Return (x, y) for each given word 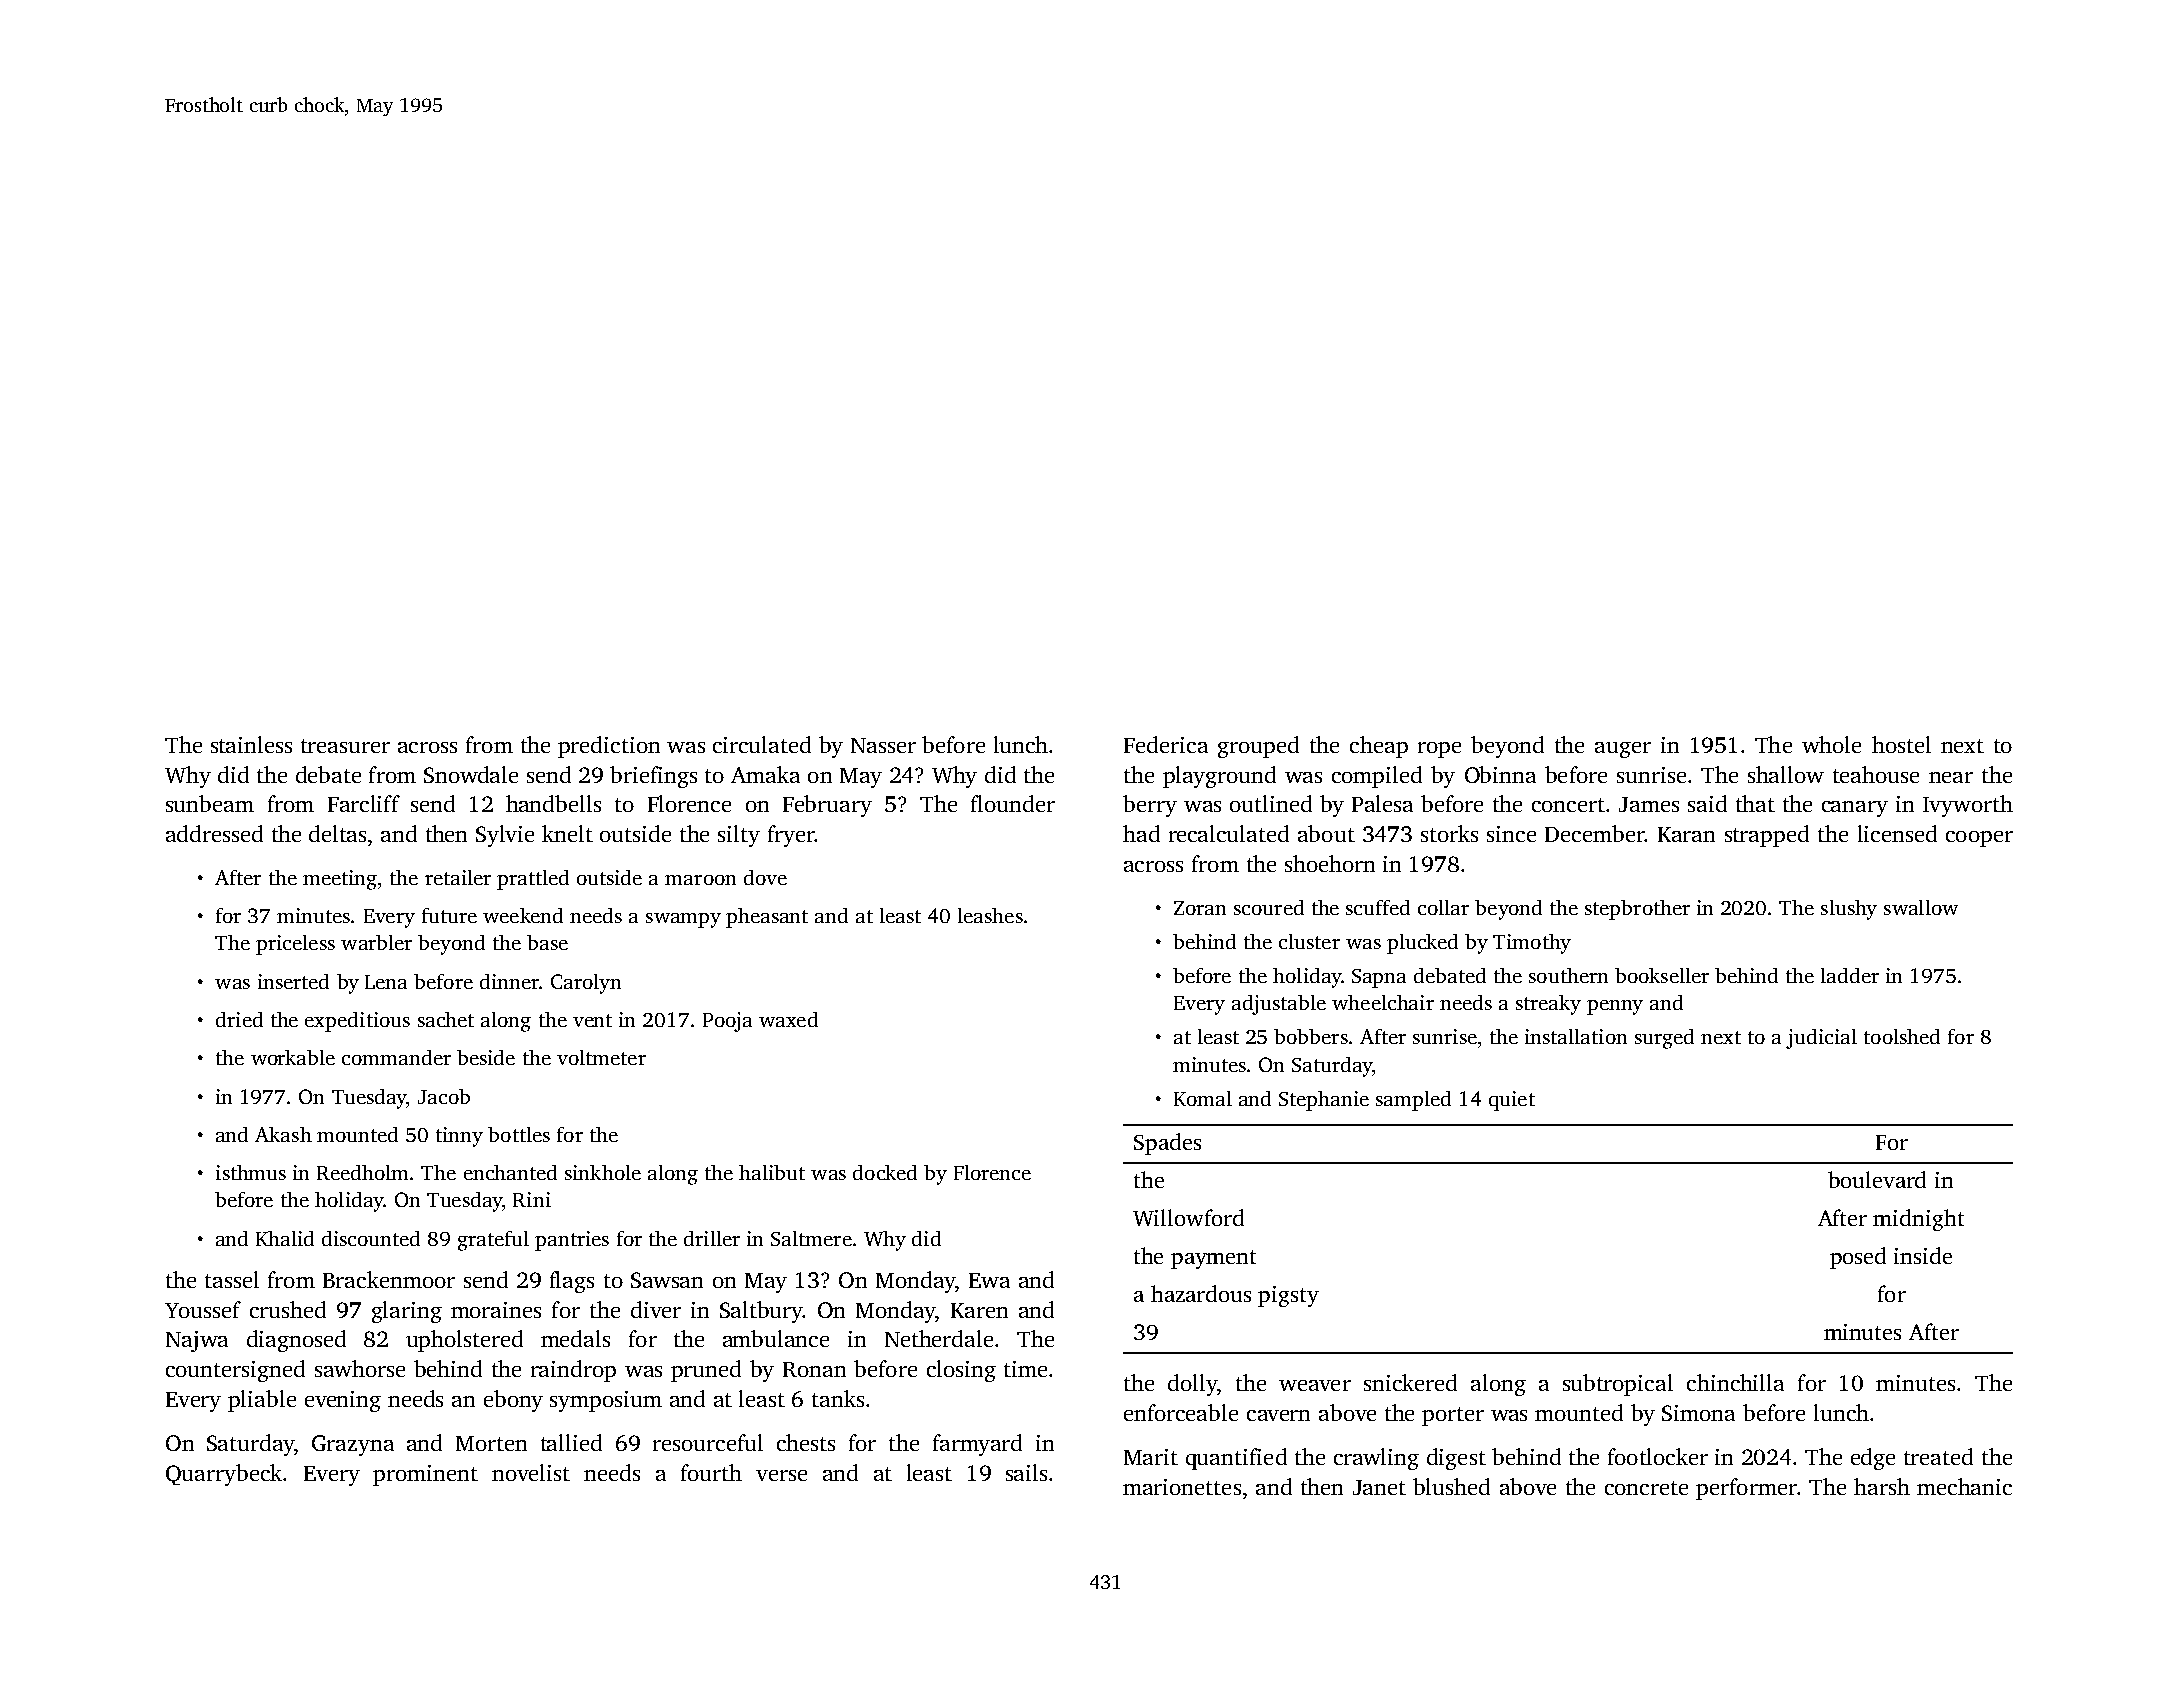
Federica (1166, 744)
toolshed (1902, 1036)
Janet (1379, 1487)
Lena (386, 982)
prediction (609, 747)
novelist (531, 1472)
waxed (788, 1019)
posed (1858, 1258)
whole (1831, 744)
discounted (371, 1238)
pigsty (1288, 1296)
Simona (1698, 1413)
